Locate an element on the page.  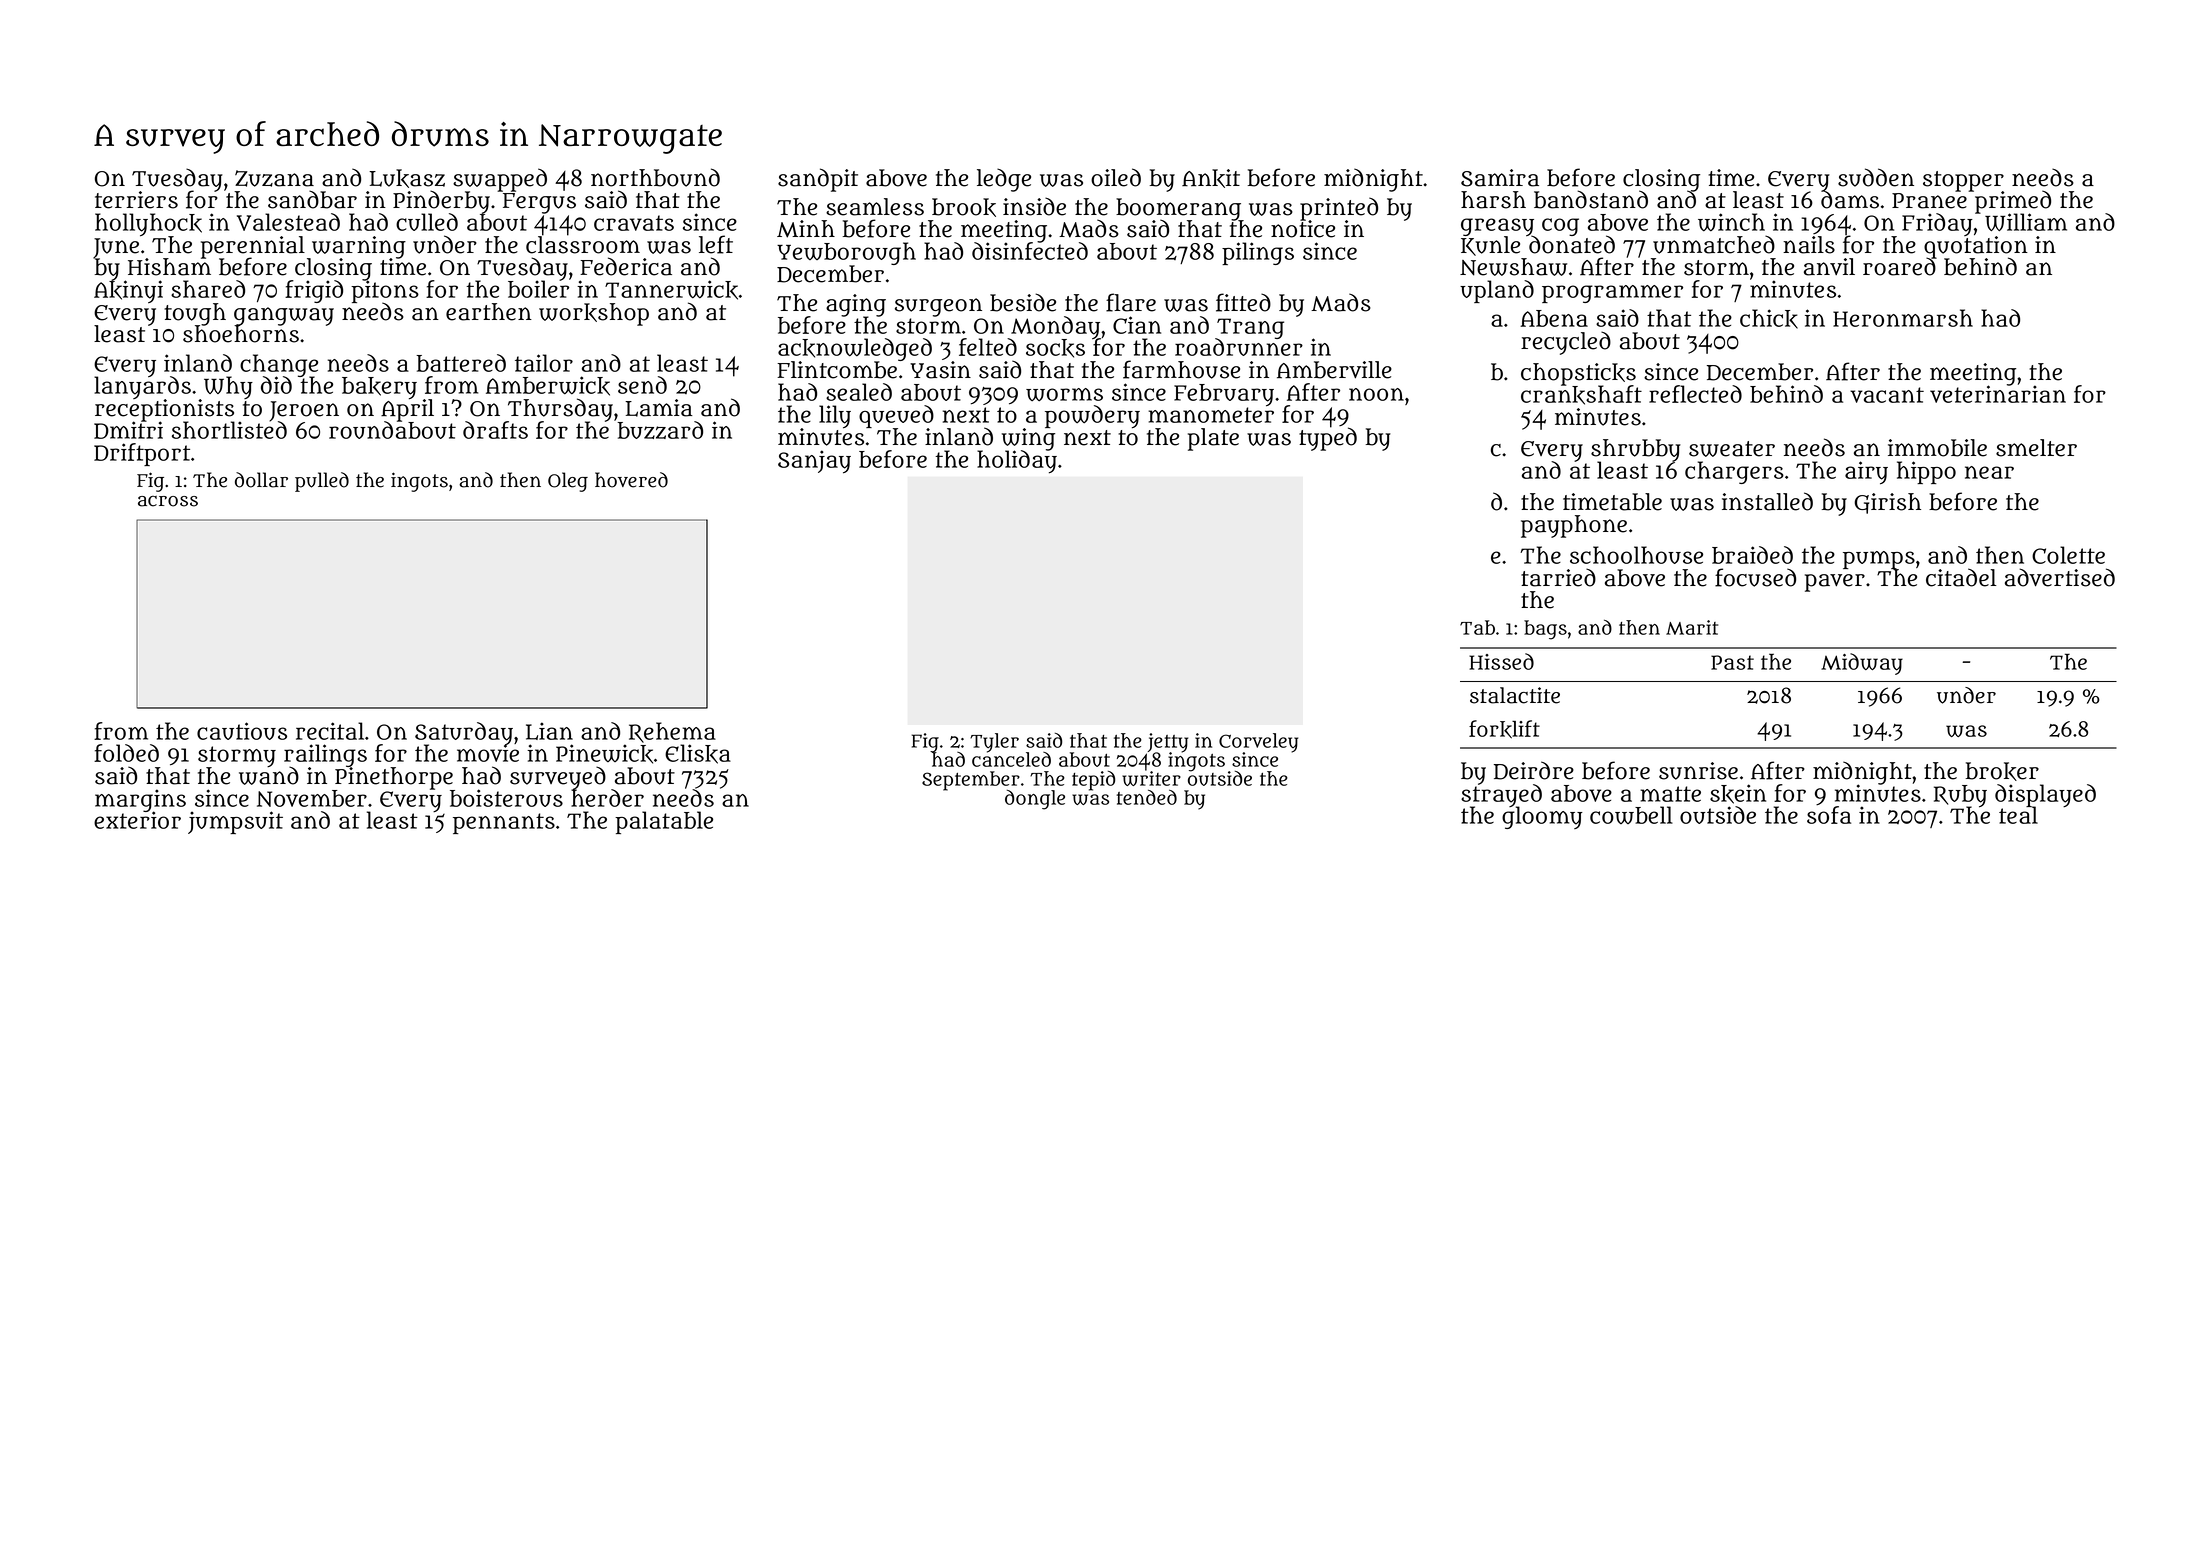
February is located at coordinates (1224, 395).
